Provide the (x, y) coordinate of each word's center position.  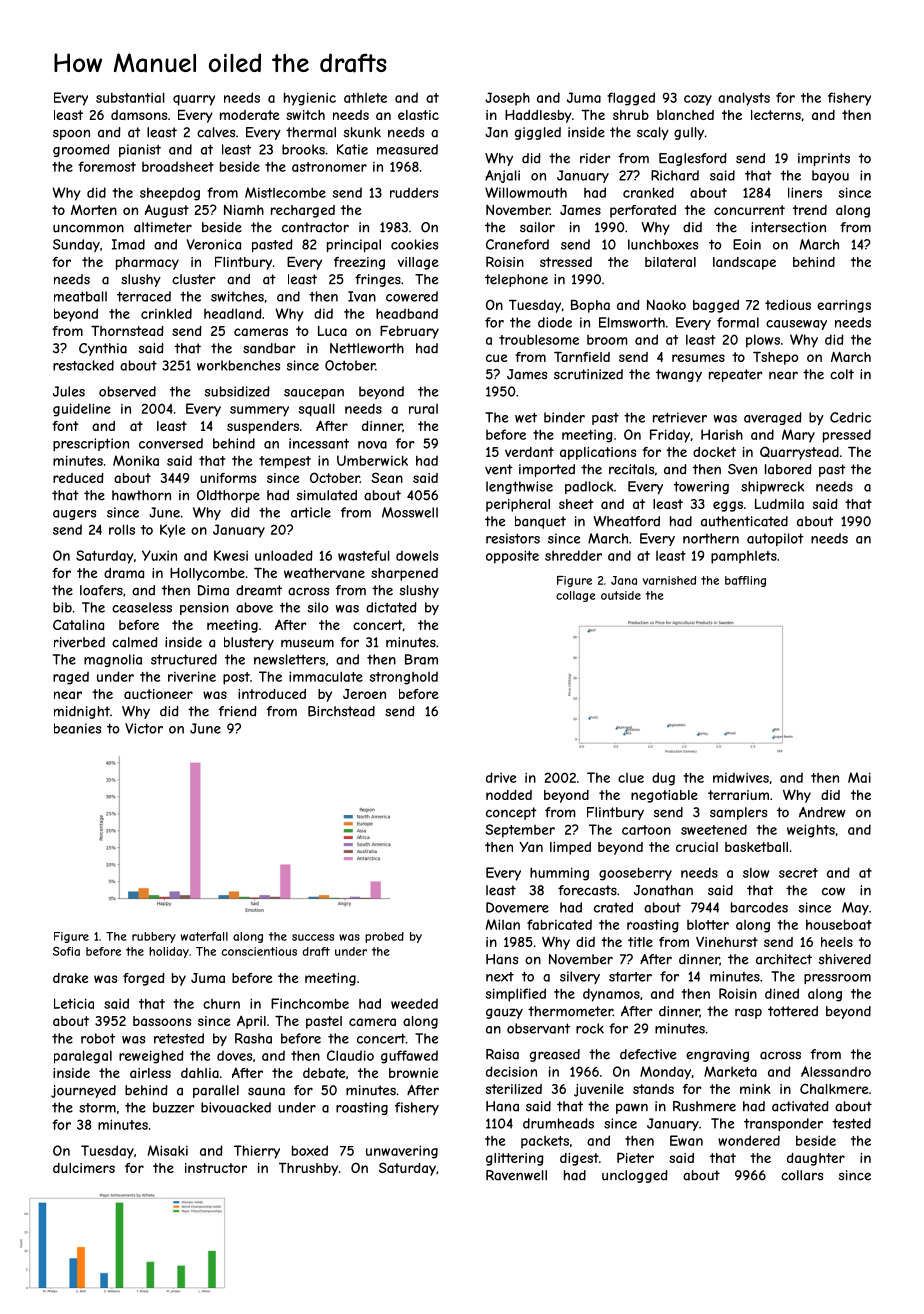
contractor (315, 227)
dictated (391, 607)
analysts (744, 99)
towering (701, 487)
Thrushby (308, 1169)
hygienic (310, 99)
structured (184, 659)
